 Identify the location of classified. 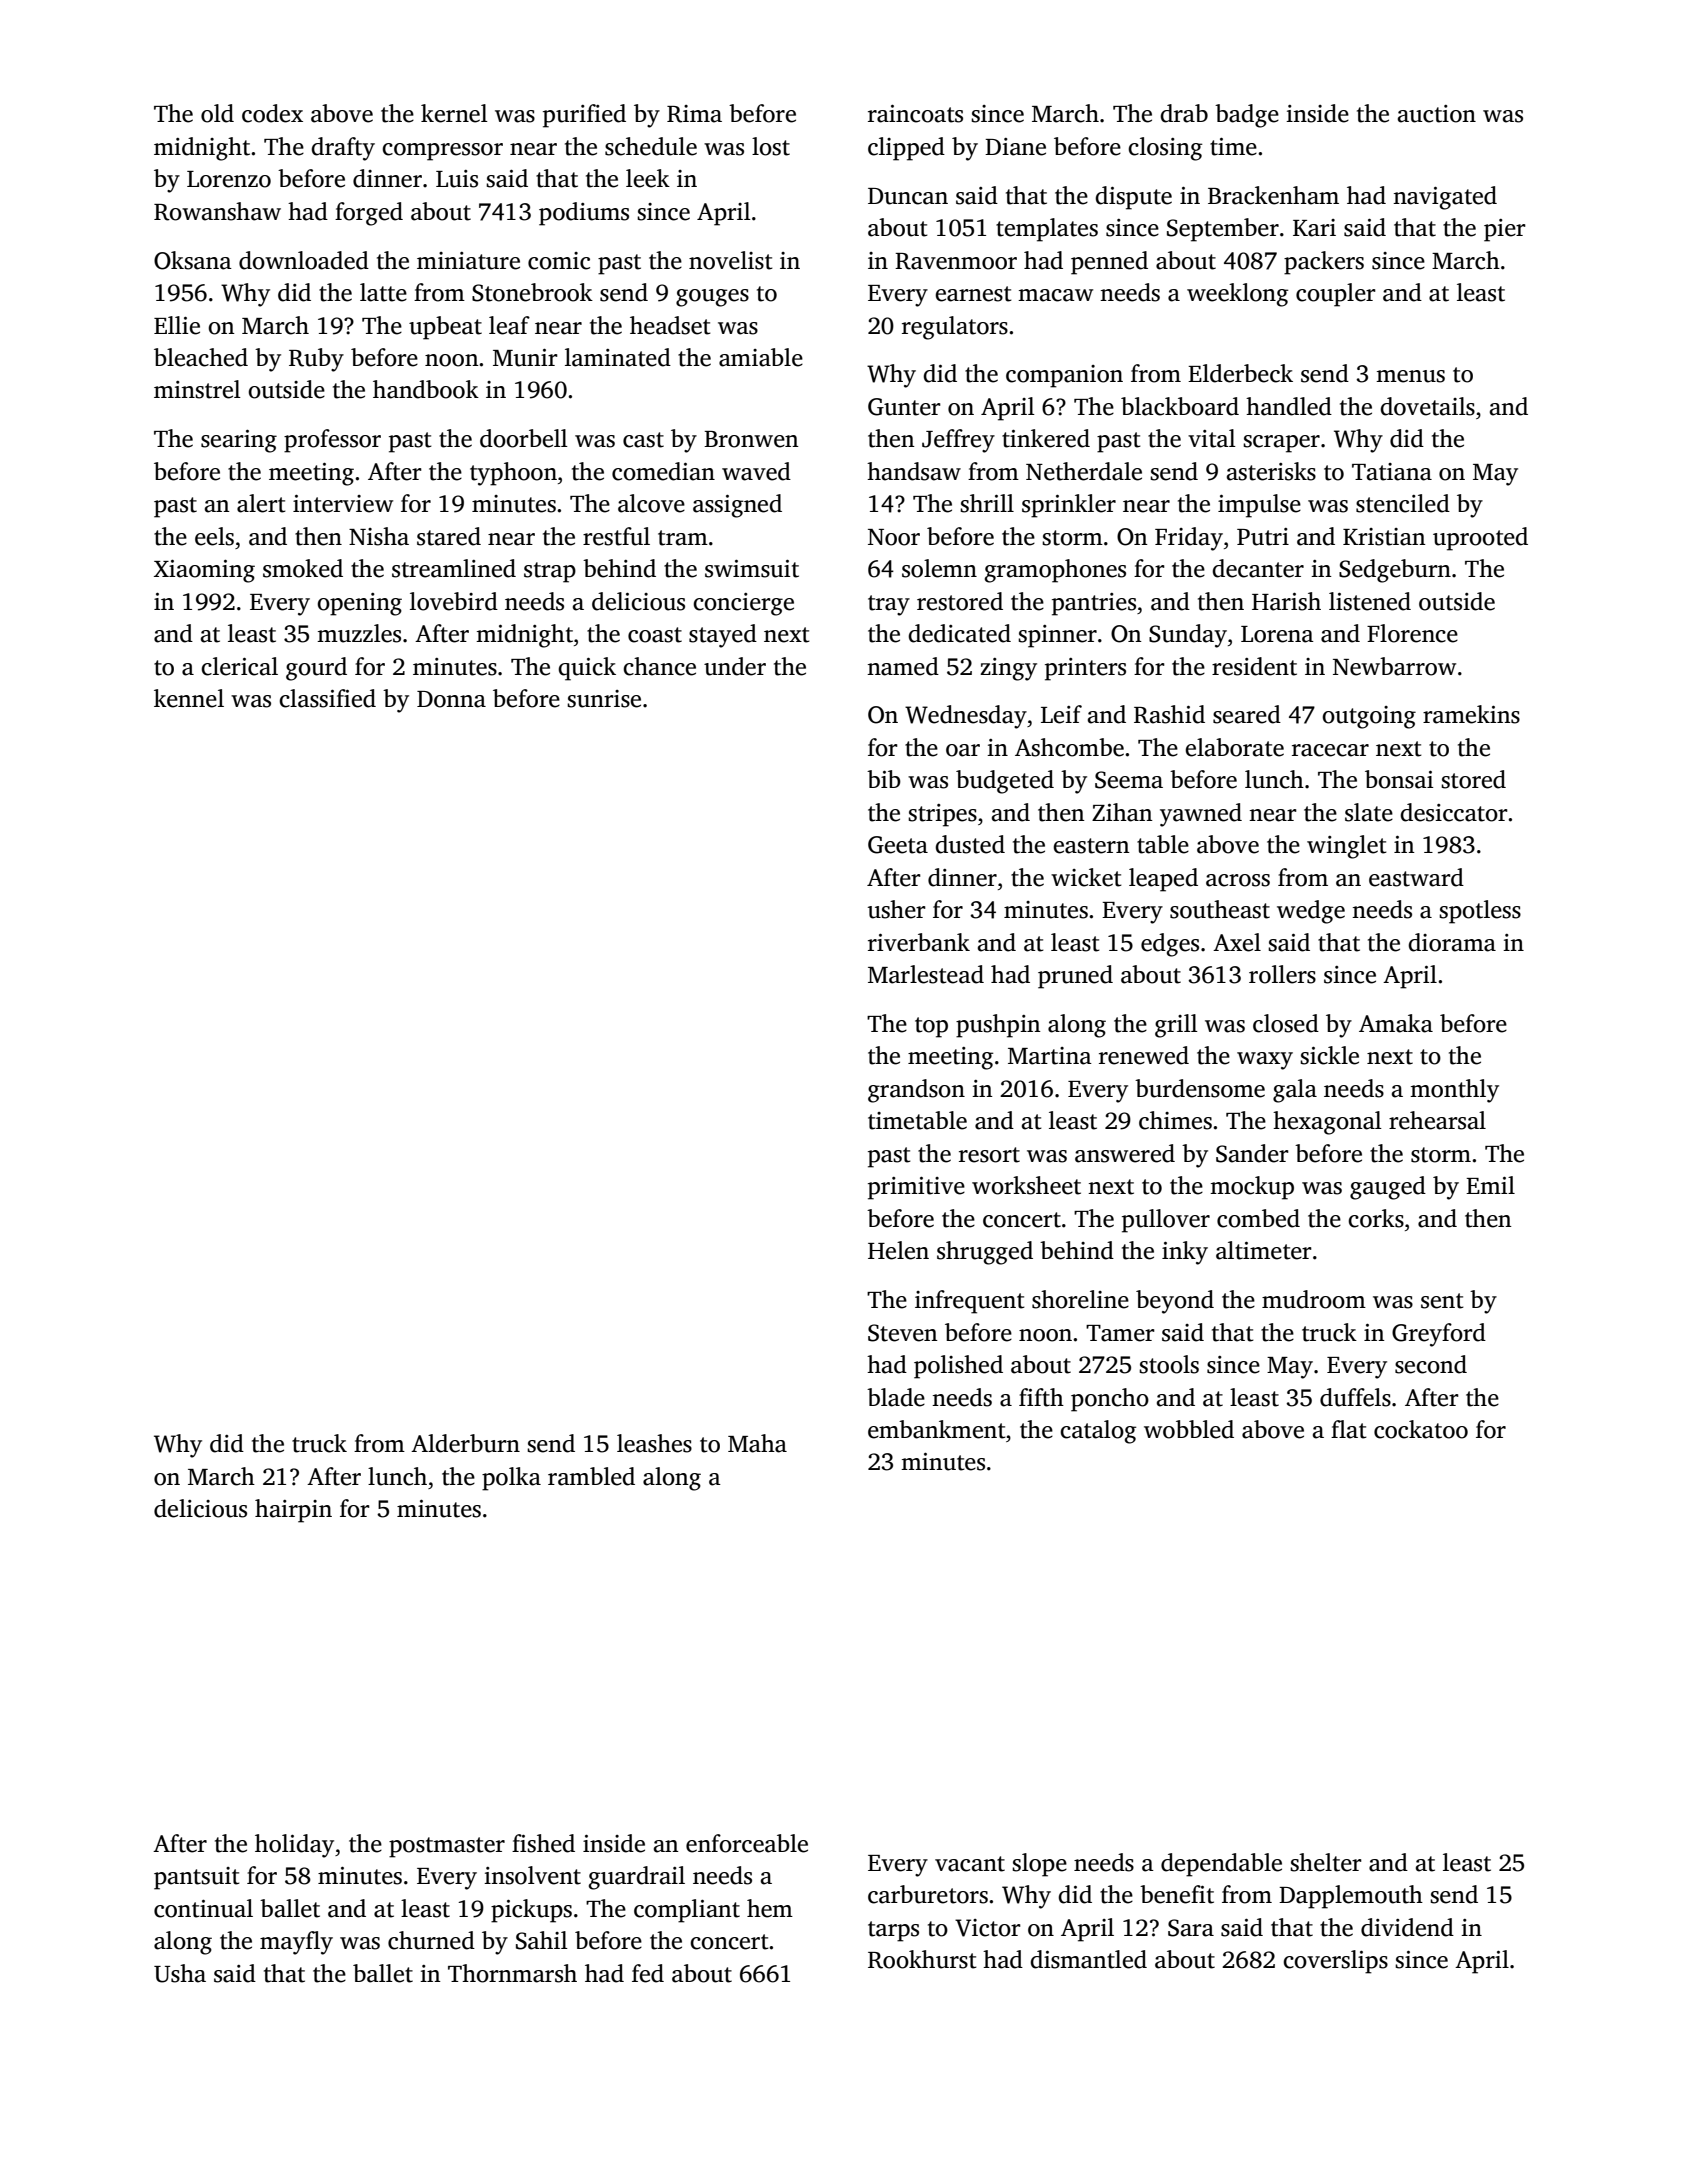
(327, 698).
